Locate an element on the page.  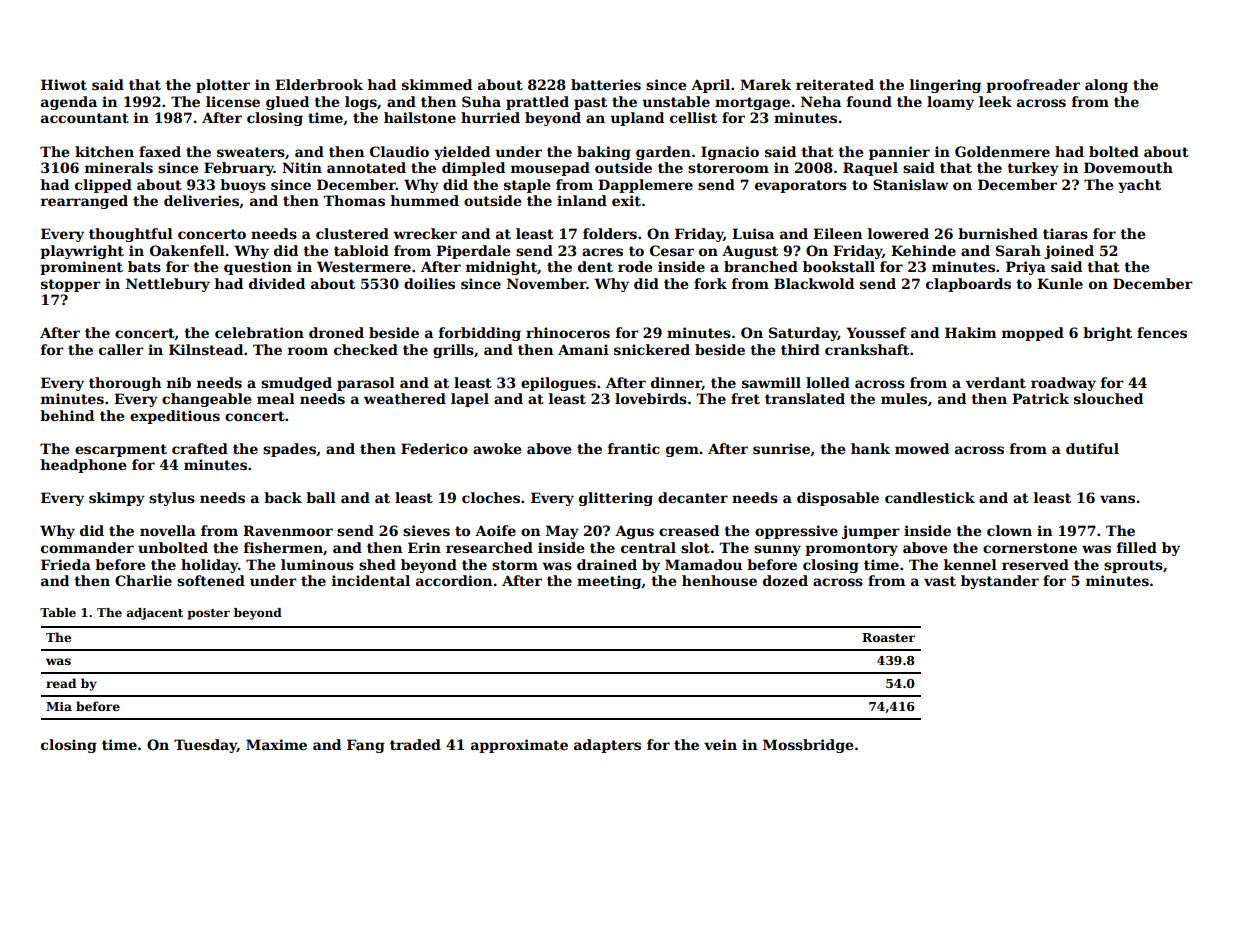
central is located at coordinates (648, 547).
